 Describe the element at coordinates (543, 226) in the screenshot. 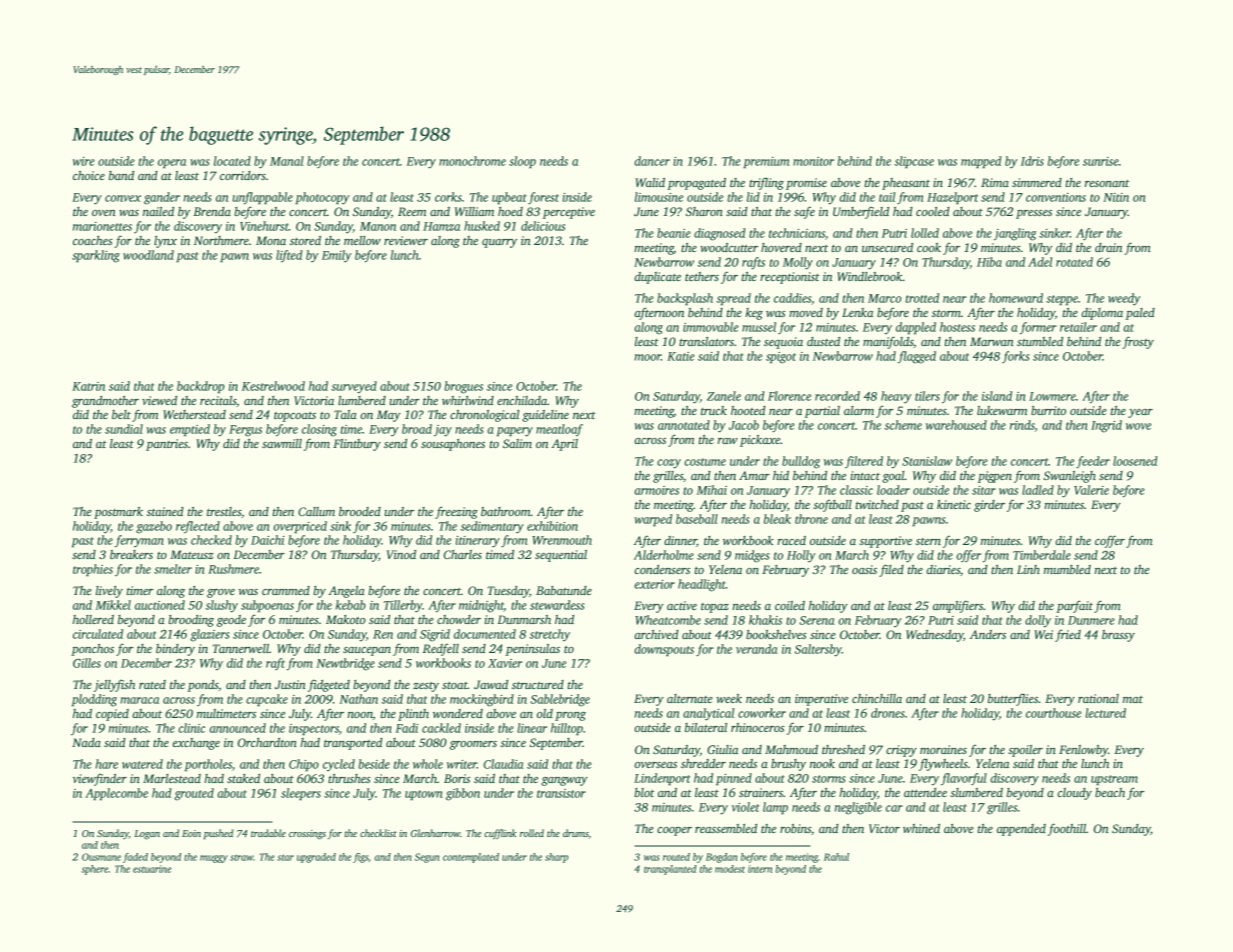

I see `delicious` at that location.
